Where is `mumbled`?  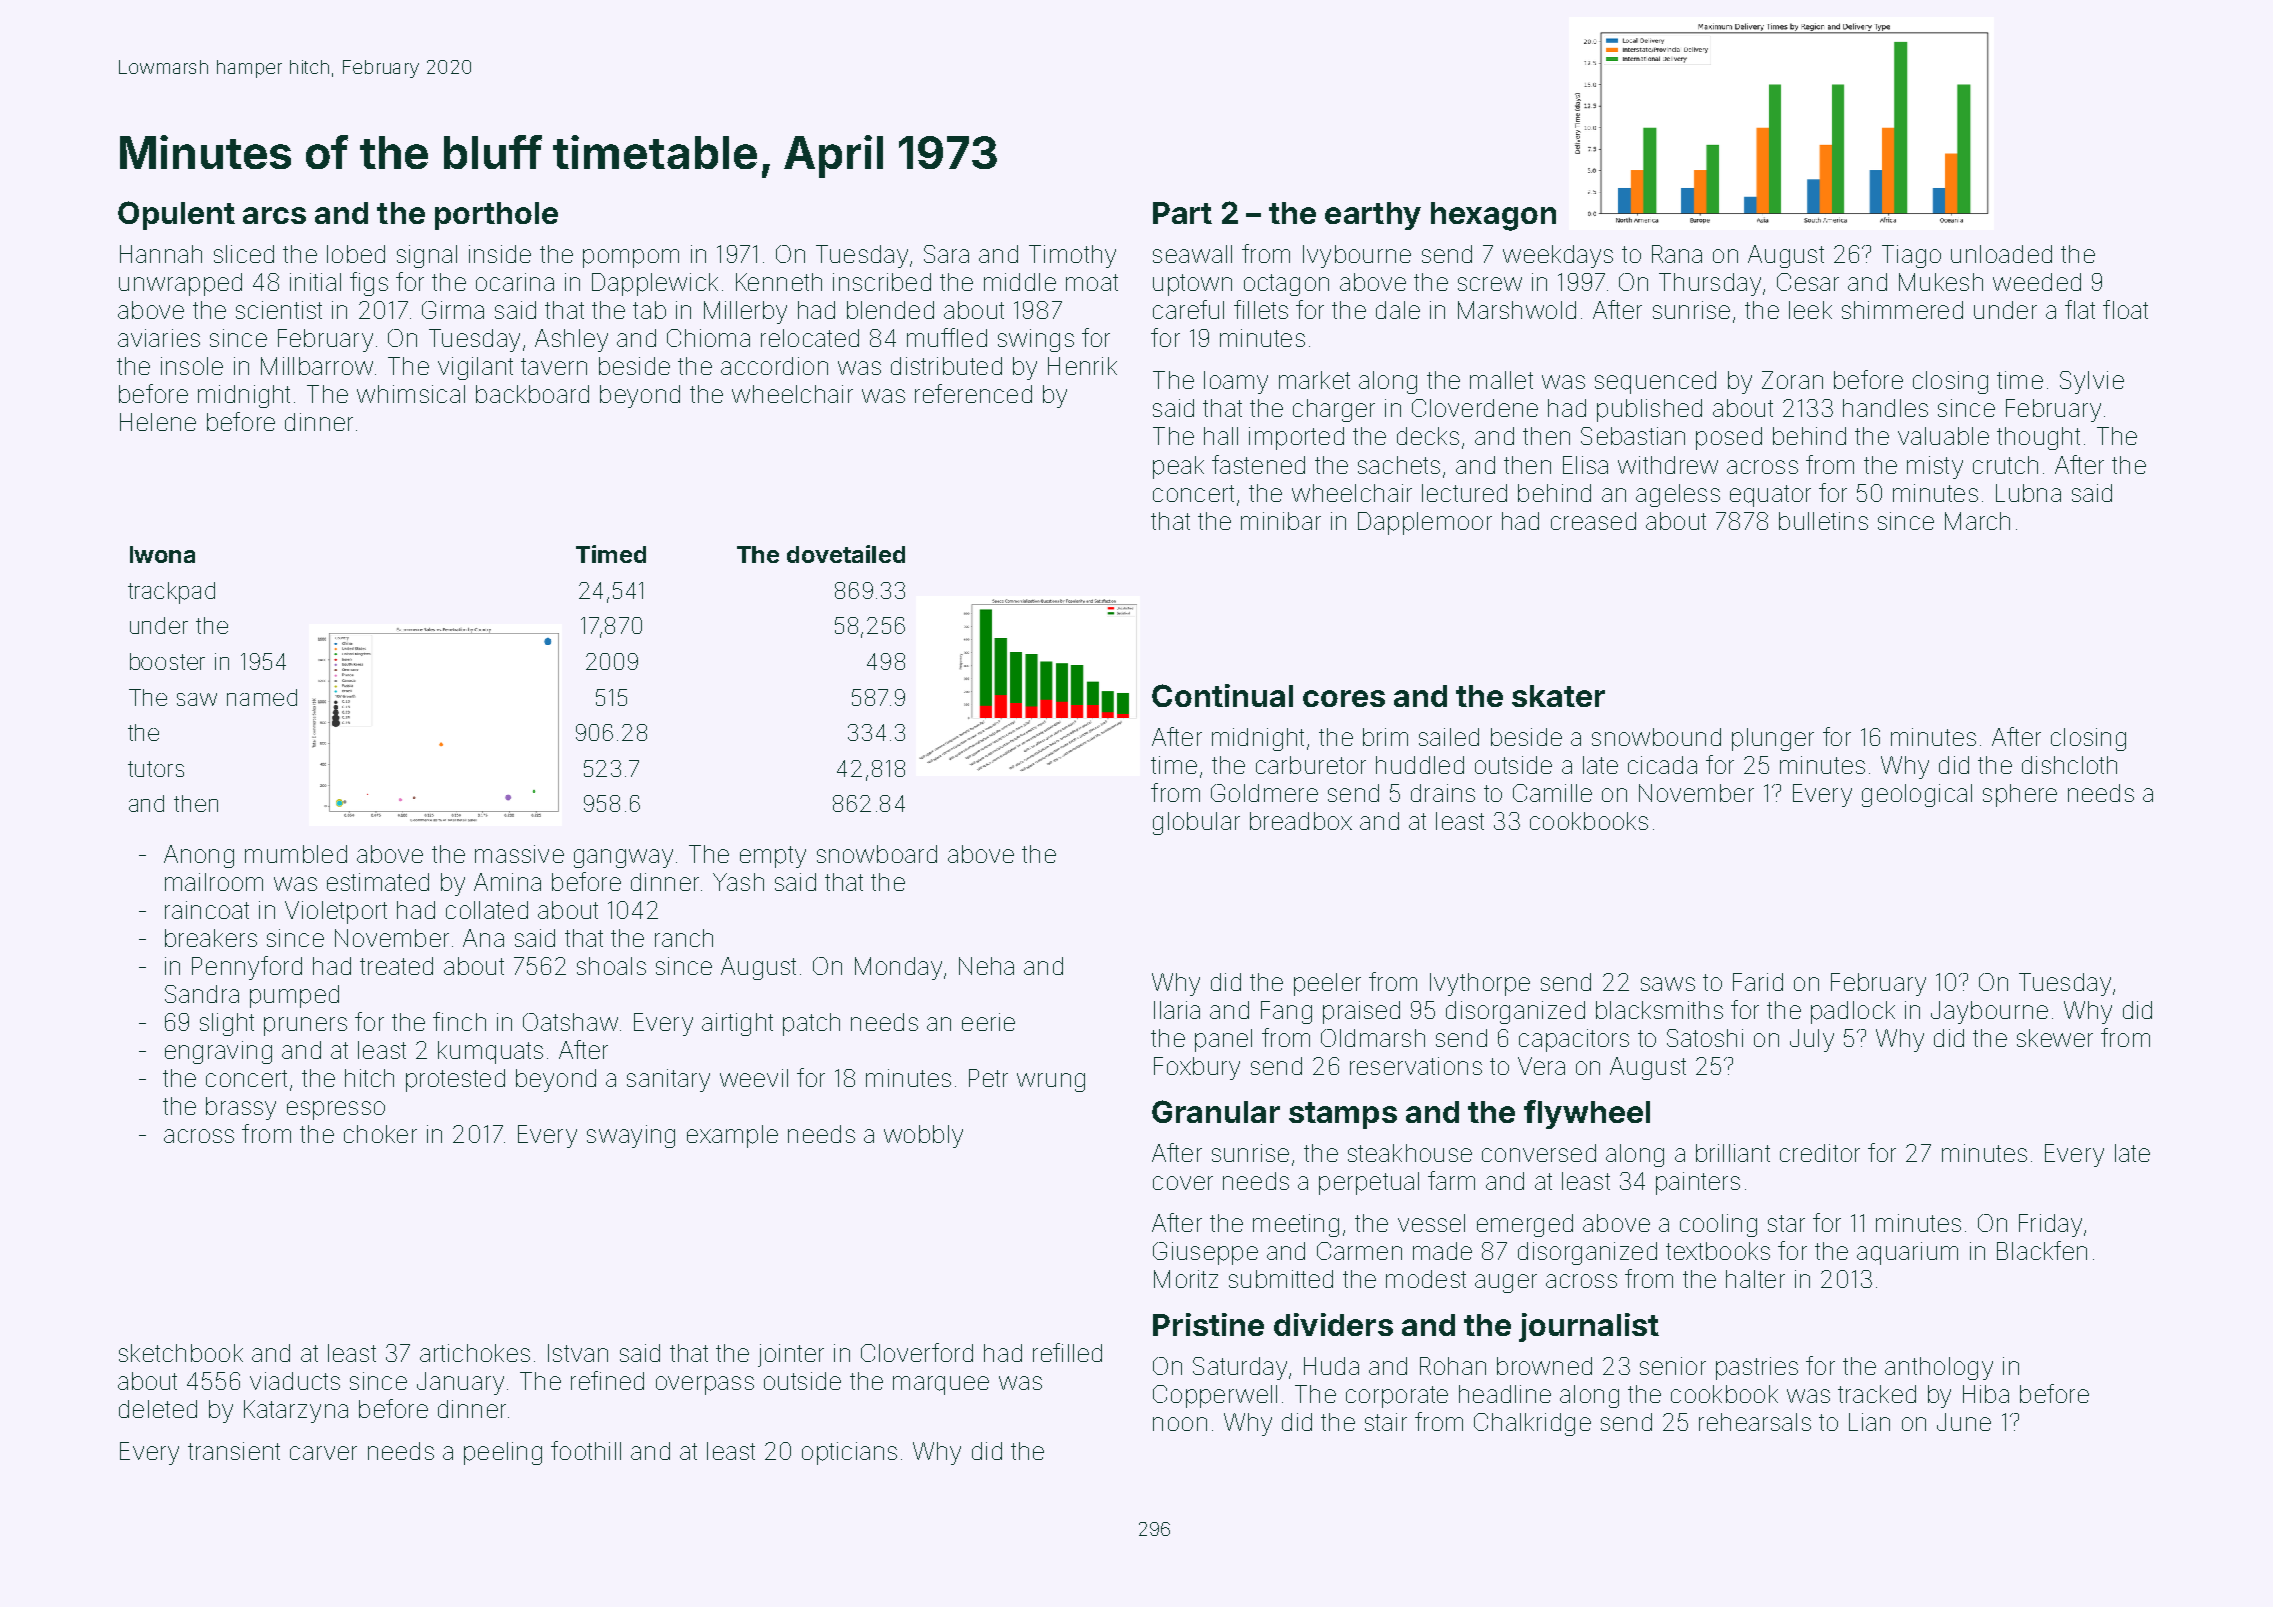 mumbled is located at coordinates (296, 854).
